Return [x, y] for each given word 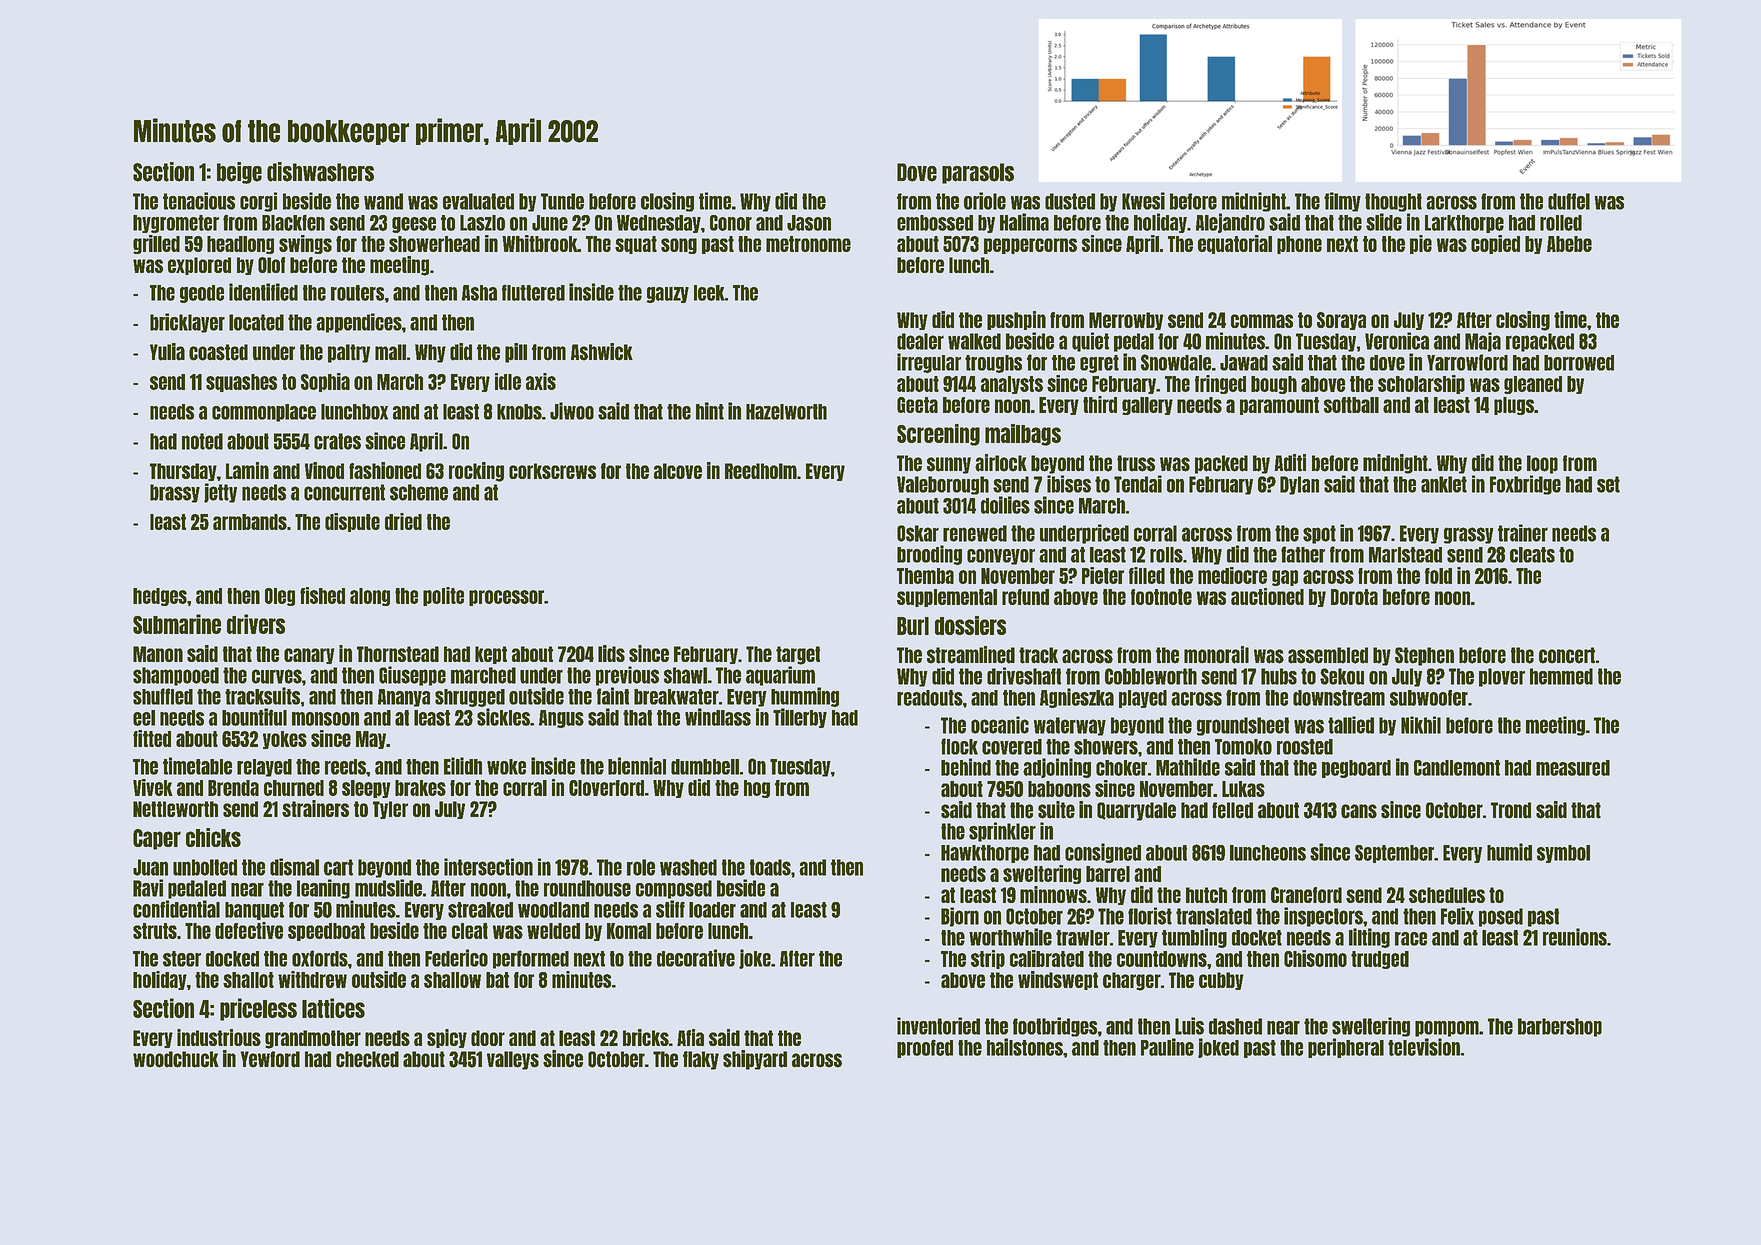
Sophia [325, 382]
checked [367, 1059]
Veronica [1397, 341]
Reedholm [761, 471]
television [1424, 1047]
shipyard [755, 1060]
